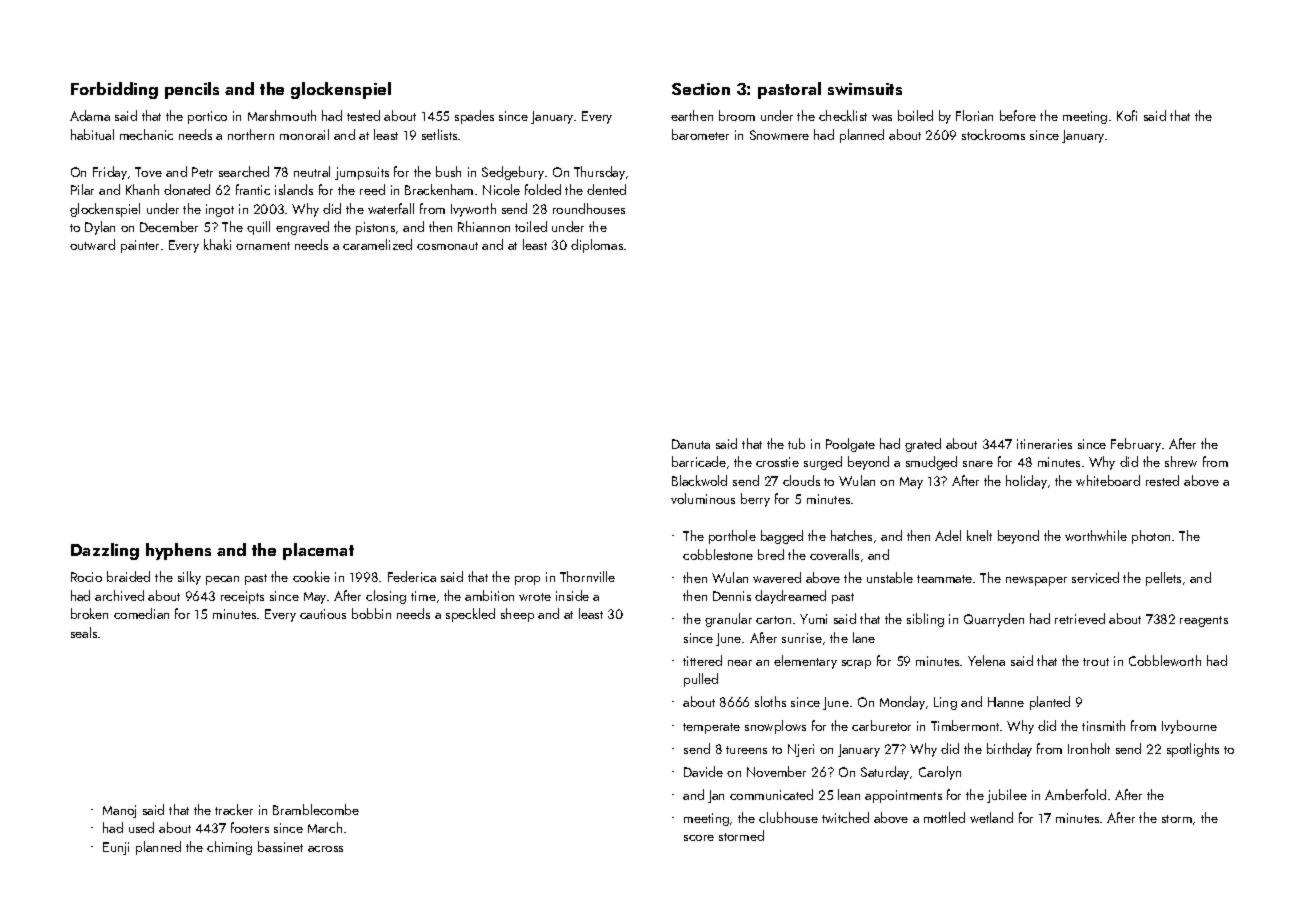 The height and width of the page is (924, 1308). What do you see at coordinates (701, 89) in the page?
I see `Section` at bounding box center [701, 89].
